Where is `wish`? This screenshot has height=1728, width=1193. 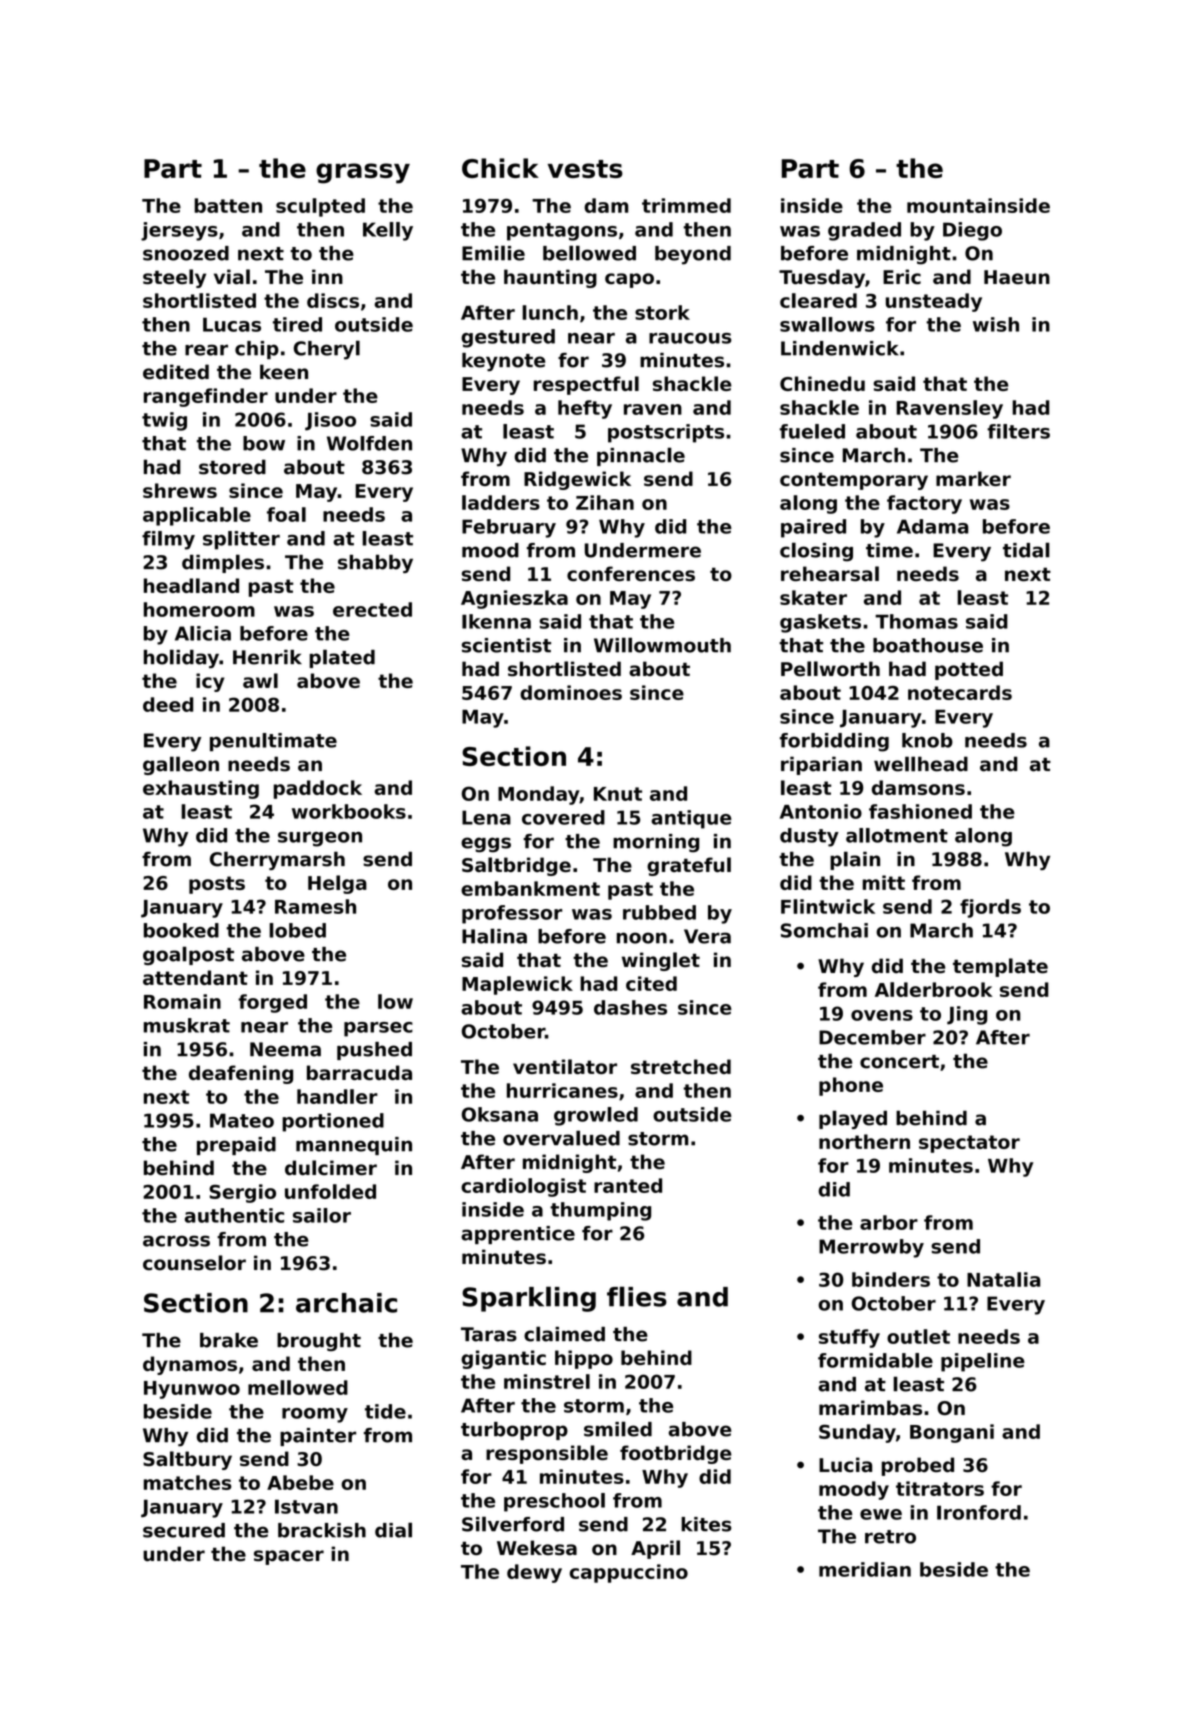
wish is located at coordinates (996, 324).
